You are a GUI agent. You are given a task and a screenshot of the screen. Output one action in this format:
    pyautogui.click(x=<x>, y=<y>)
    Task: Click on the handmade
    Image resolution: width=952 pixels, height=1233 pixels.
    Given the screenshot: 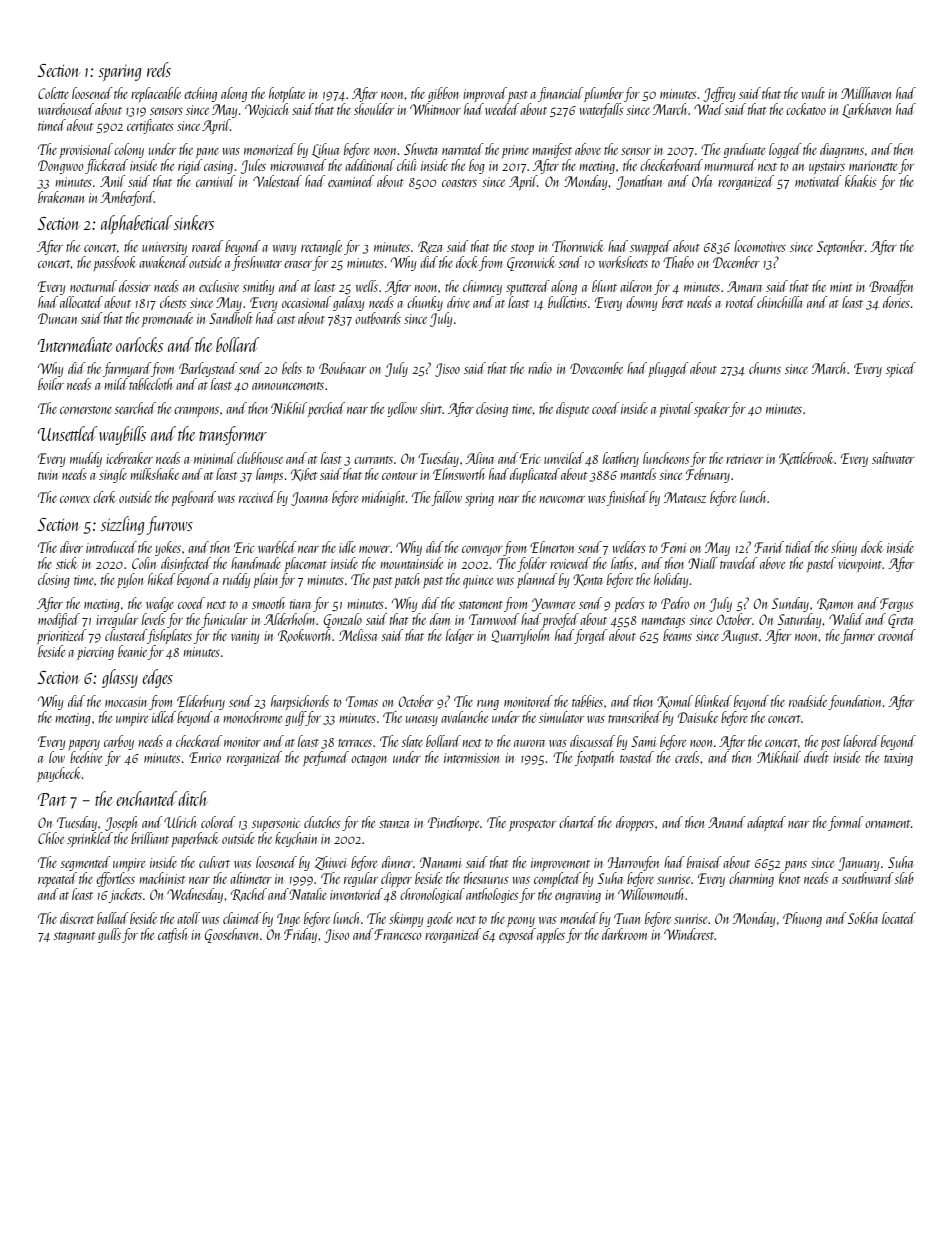 What is the action you would take?
    pyautogui.click(x=256, y=563)
